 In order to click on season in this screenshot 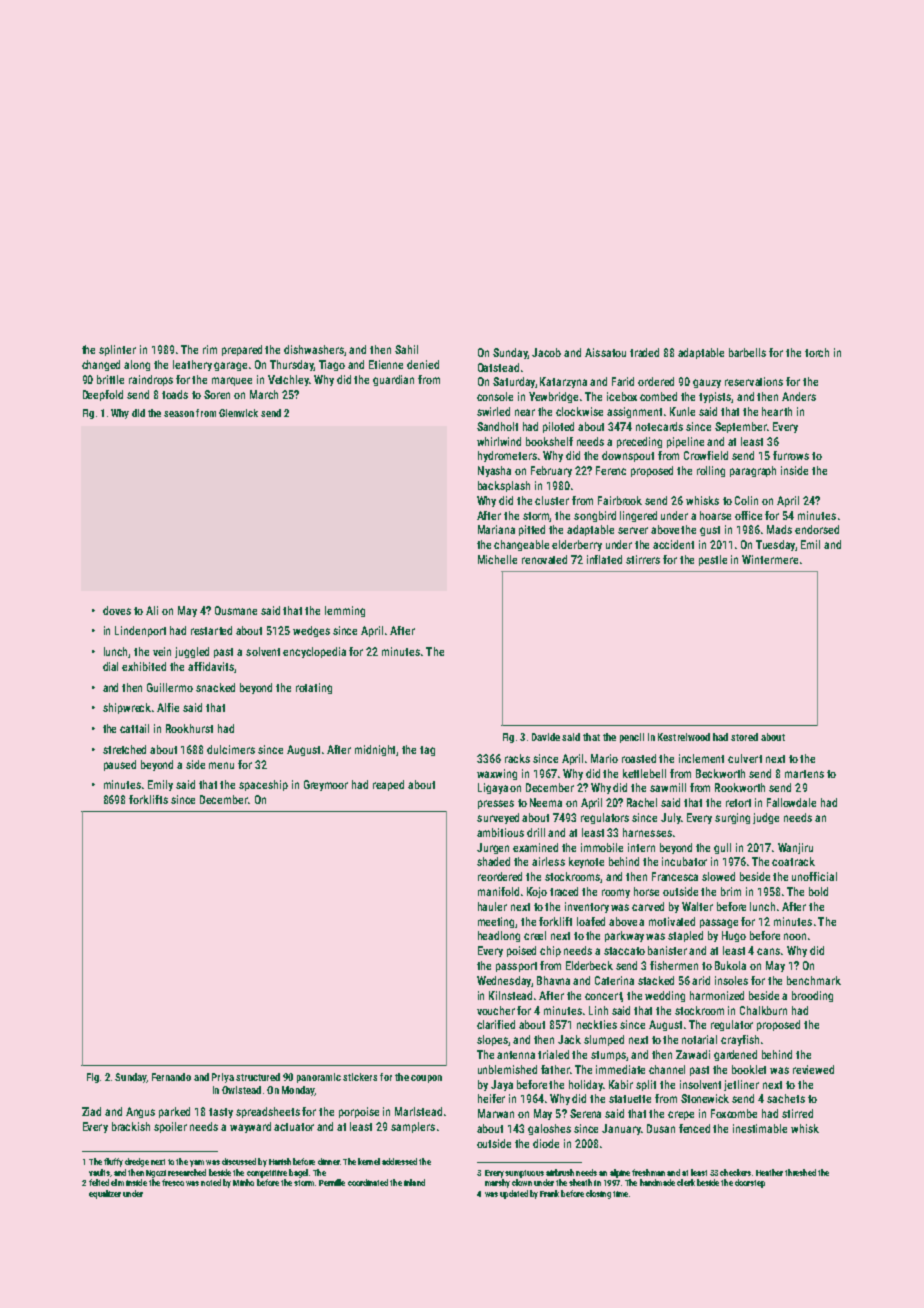, I will do `click(179, 414)`.
